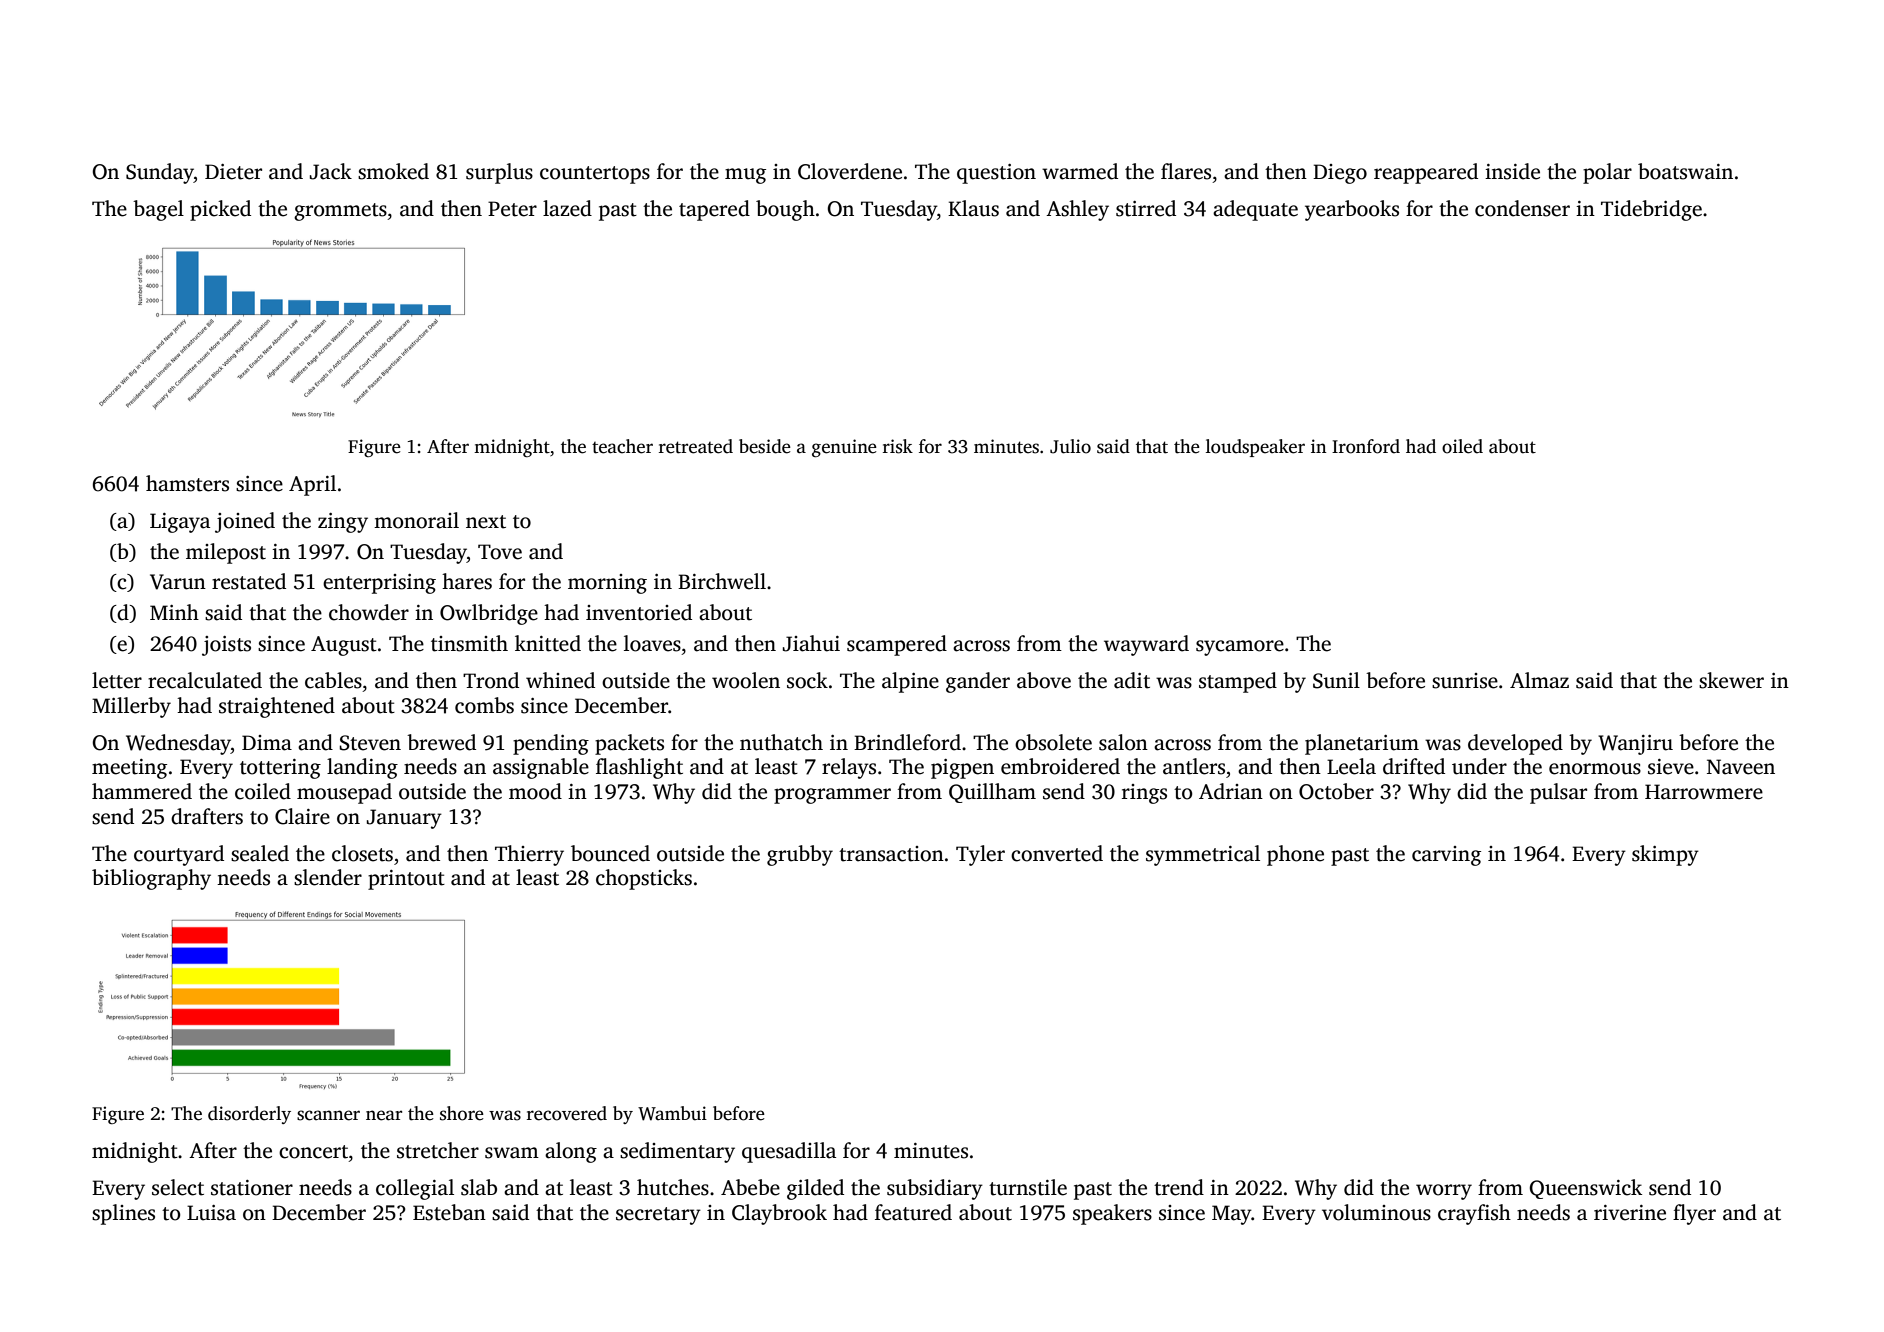  Describe the element at coordinates (1080, 171) in the screenshot. I see `warmed` at that location.
